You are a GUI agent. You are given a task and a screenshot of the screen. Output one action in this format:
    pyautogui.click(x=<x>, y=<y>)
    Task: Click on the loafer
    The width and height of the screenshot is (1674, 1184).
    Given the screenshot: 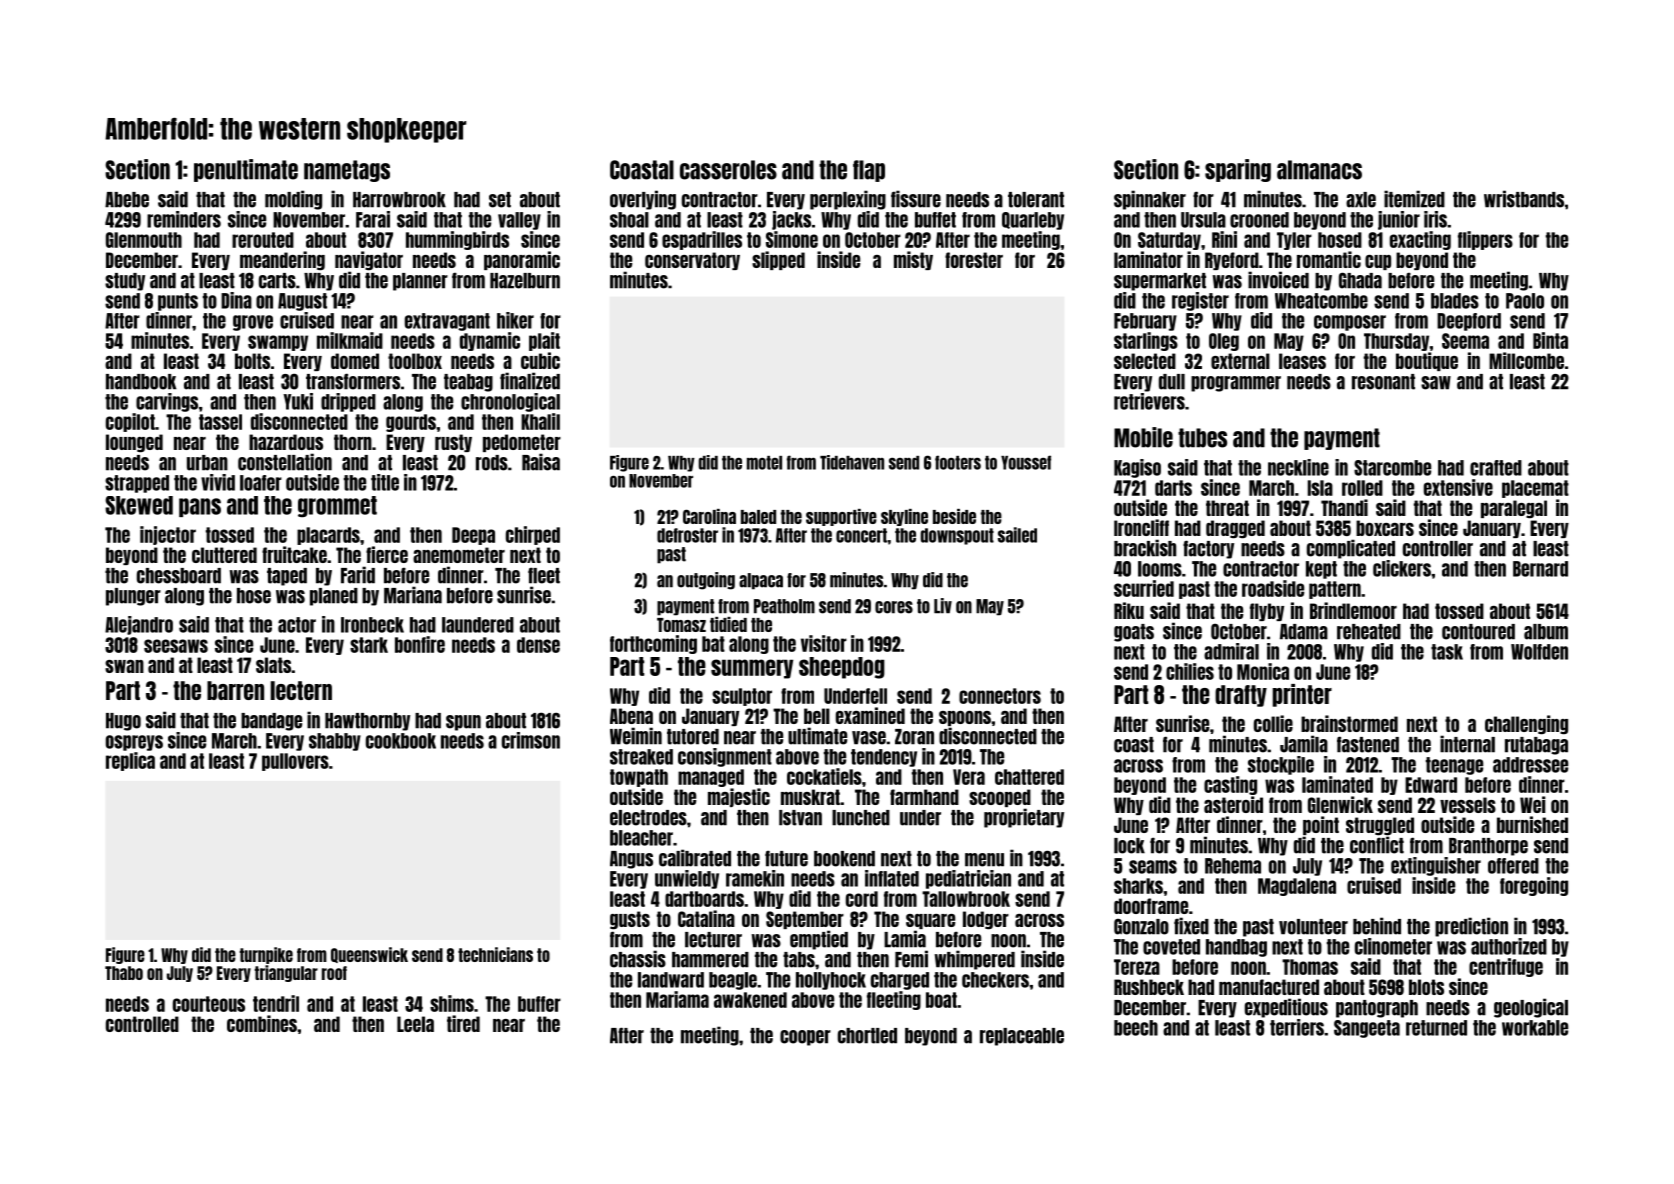 What is the action you would take?
    pyautogui.click(x=261, y=483)
